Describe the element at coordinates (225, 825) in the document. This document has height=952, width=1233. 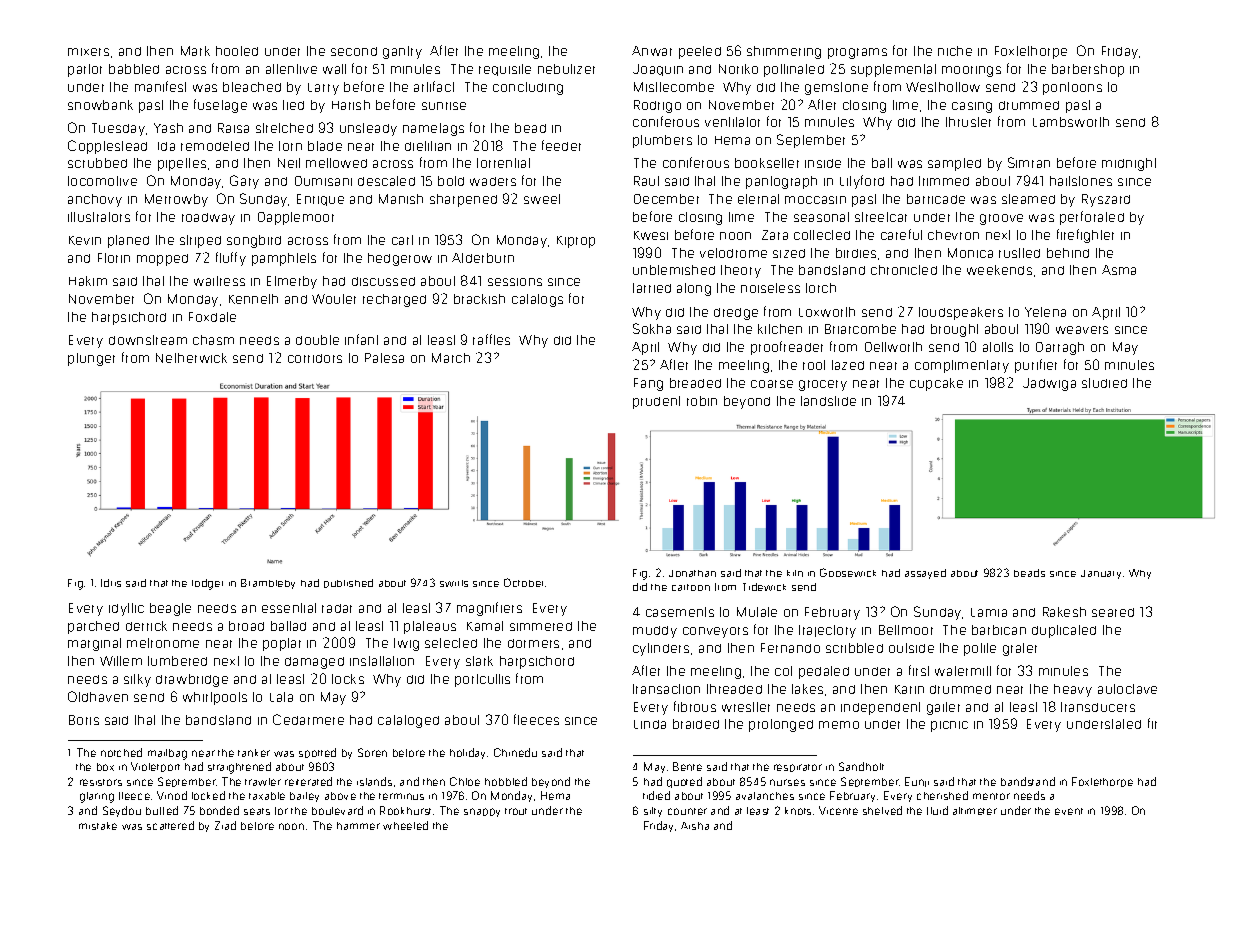
I see `Ziad` at that location.
